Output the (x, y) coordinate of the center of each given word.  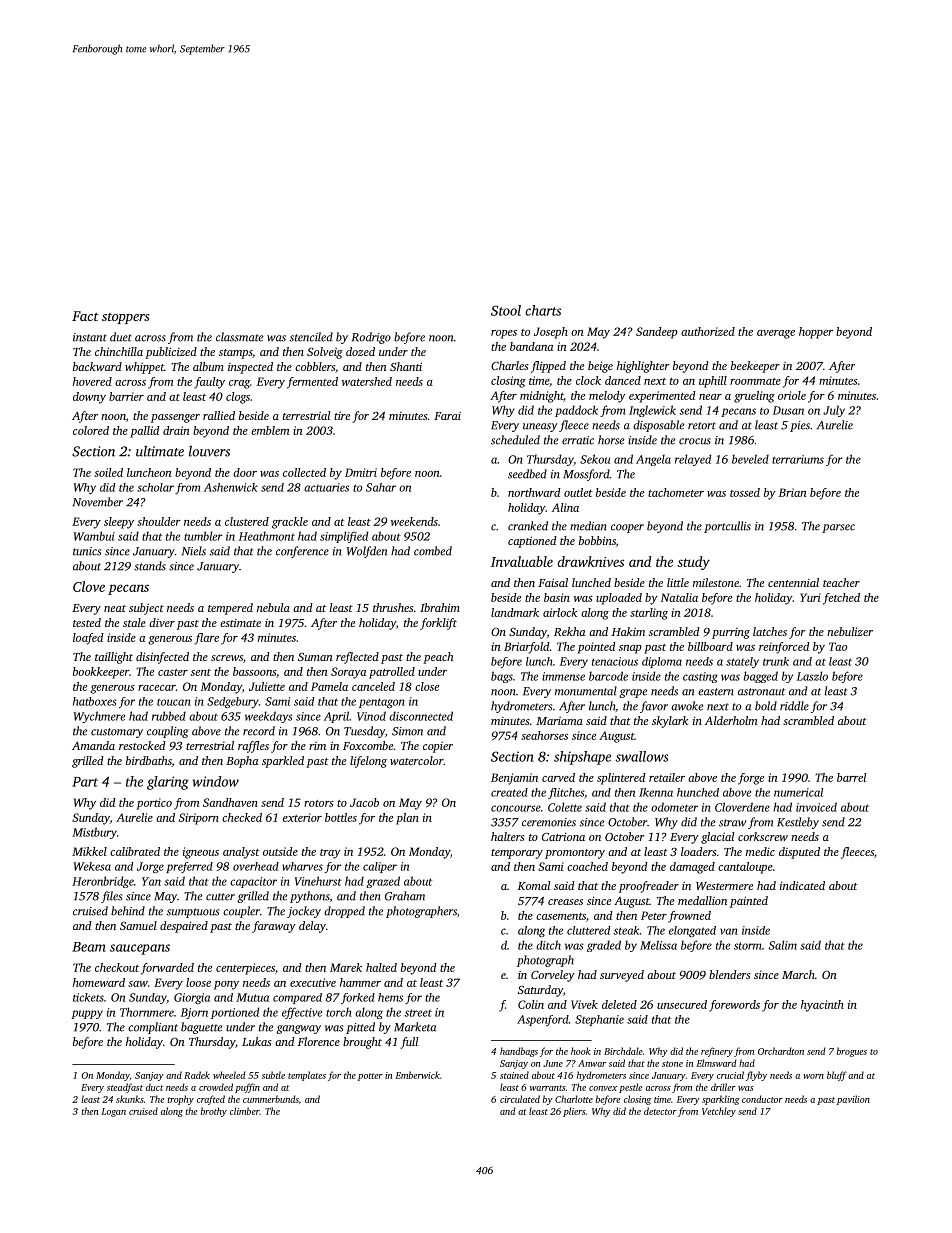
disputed (799, 853)
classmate (239, 337)
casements (561, 916)
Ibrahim (440, 607)
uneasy (540, 427)
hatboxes (95, 701)
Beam (89, 947)
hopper (816, 333)
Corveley (553, 976)
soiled (108, 472)
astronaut (761, 692)
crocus (695, 441)
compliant (153, 1028)
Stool (506, 310)
